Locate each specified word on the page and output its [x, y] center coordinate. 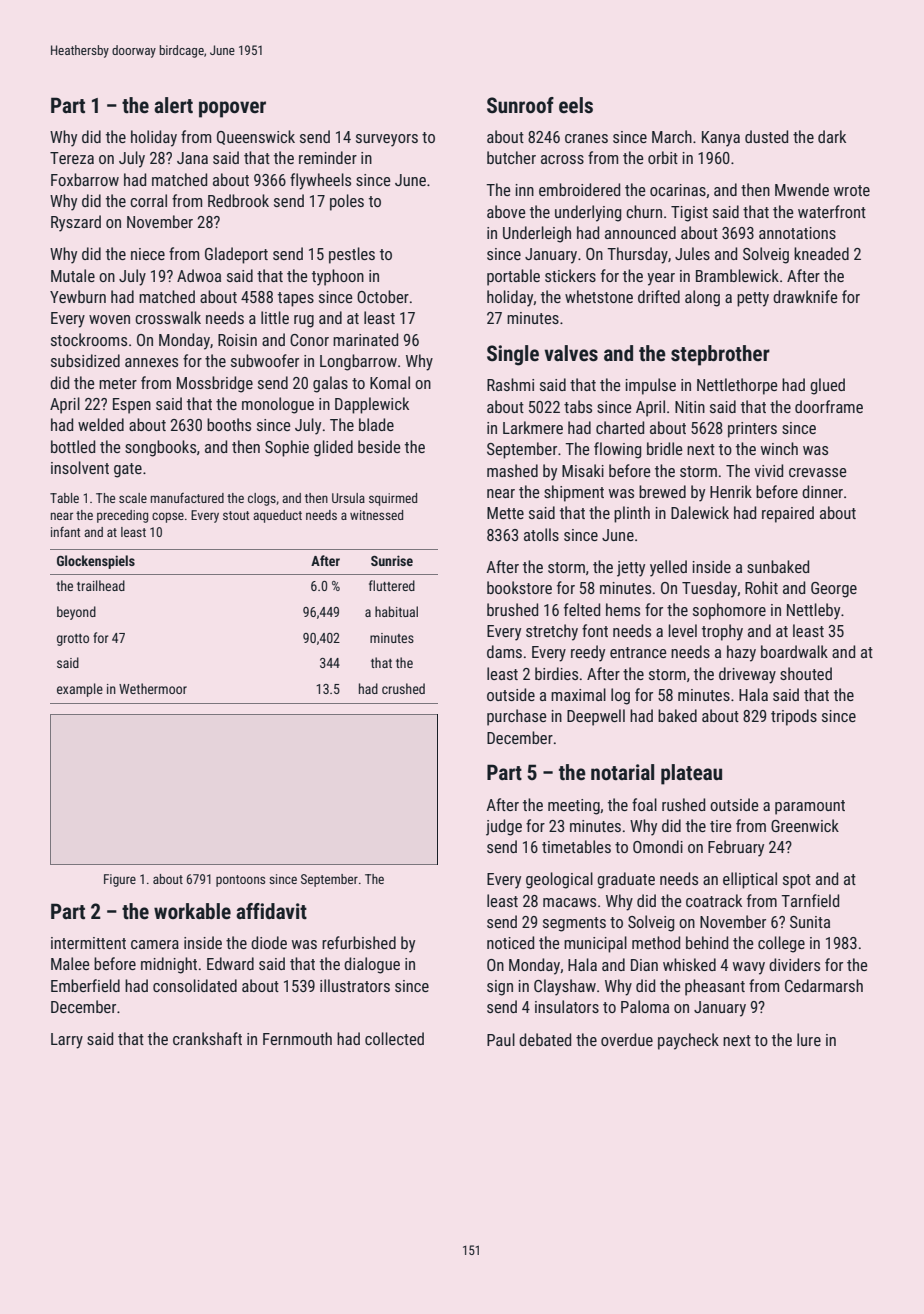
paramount [810, 807]
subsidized [85, 360]
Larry [67, 1041]
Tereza [72, 158]
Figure [120, 880]
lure [809, 1039]
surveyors [387, 140]
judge [504, 827]
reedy [588, 653]
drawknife [805, 296]
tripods [794, 717]
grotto [73, 640]
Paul [501, 1039]
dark [832, 136]
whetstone [599, 296]
